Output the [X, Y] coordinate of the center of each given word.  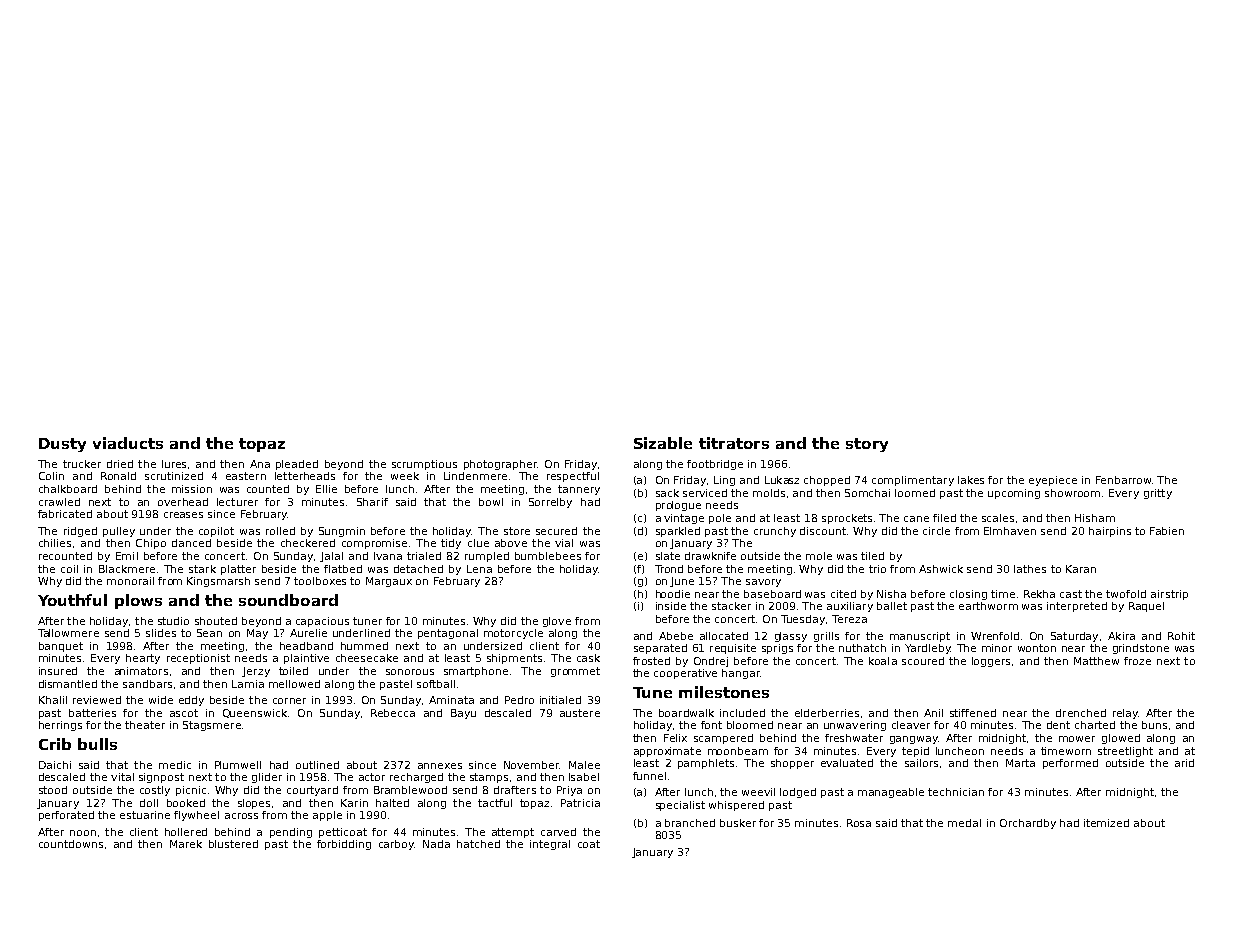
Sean [209, 633]
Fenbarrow [1123, 480]
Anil [933, 713]
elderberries [827, 713]
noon [83, 833]
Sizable [663, 443]
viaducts [128, 443]
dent [1058, 725]
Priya [569, 791]
